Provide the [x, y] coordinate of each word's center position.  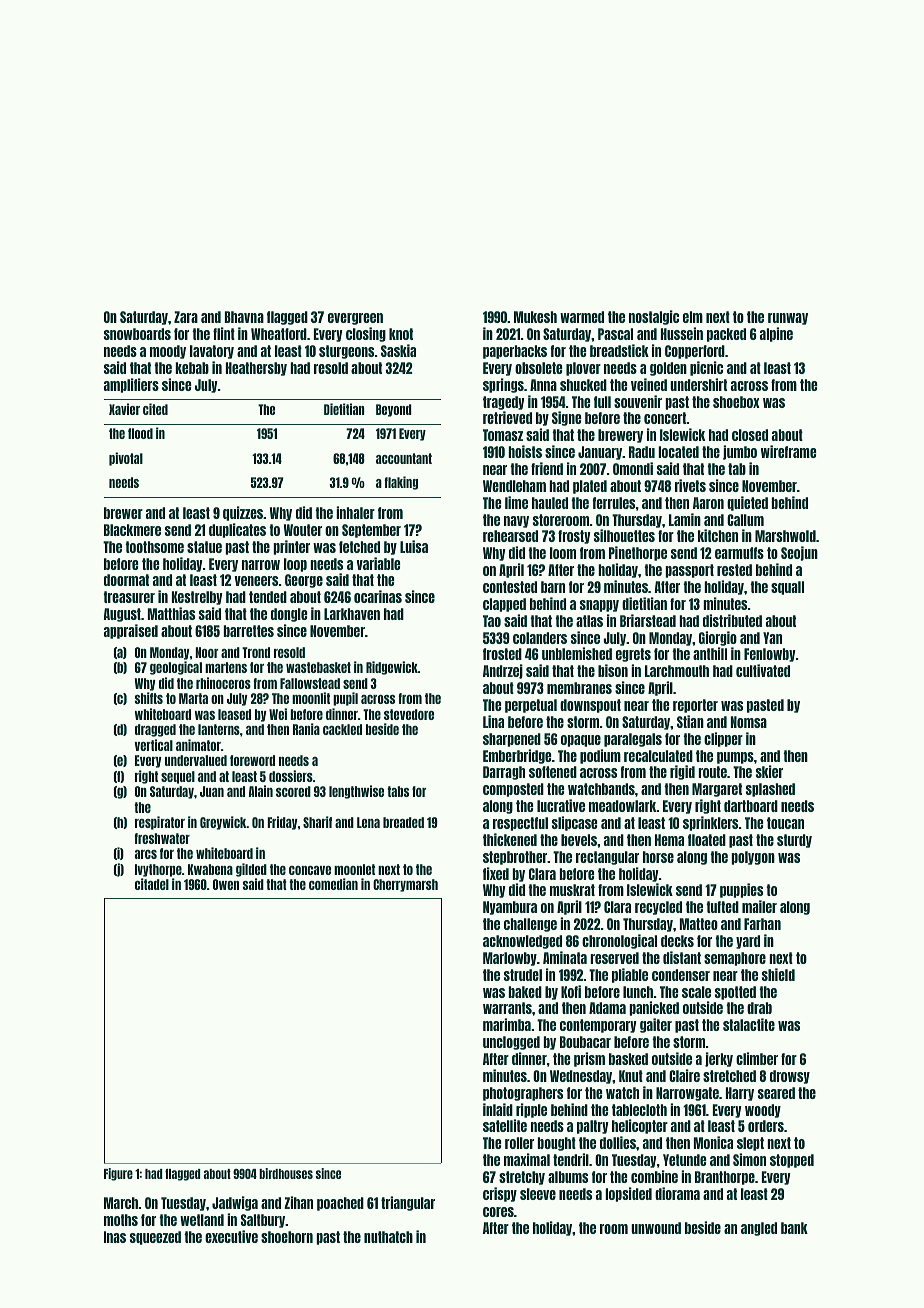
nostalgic [654, 317]
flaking [401, 483]
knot [401, 334]
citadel [152, 884]
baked [525, 992]
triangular [408, 1203]
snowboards [137, 334]
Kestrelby [197, 598]
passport [689, 571]
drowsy [790, 1077]
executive [231, 1236]
